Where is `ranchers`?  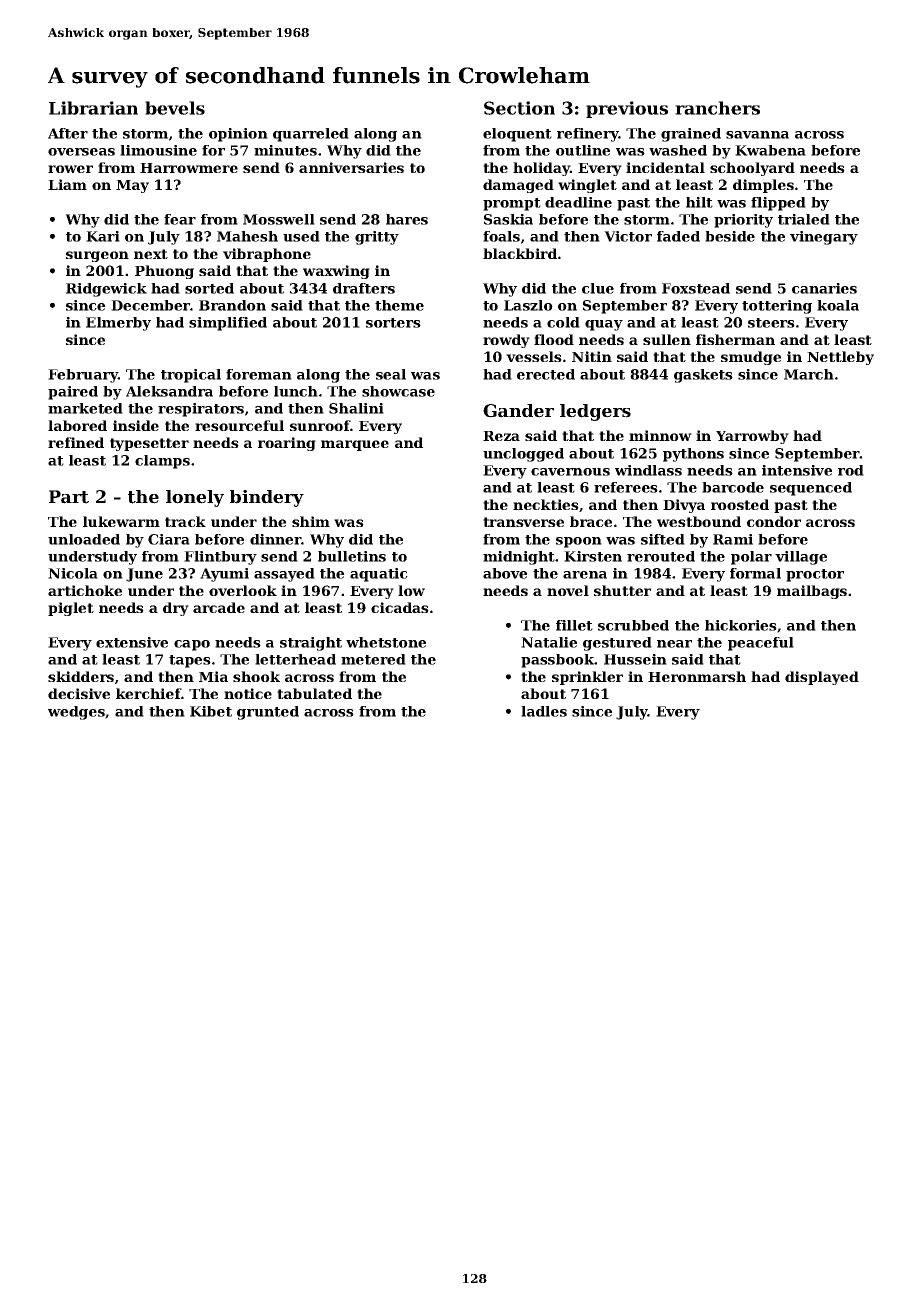 ranchers is located at coordinates (717, 108).
